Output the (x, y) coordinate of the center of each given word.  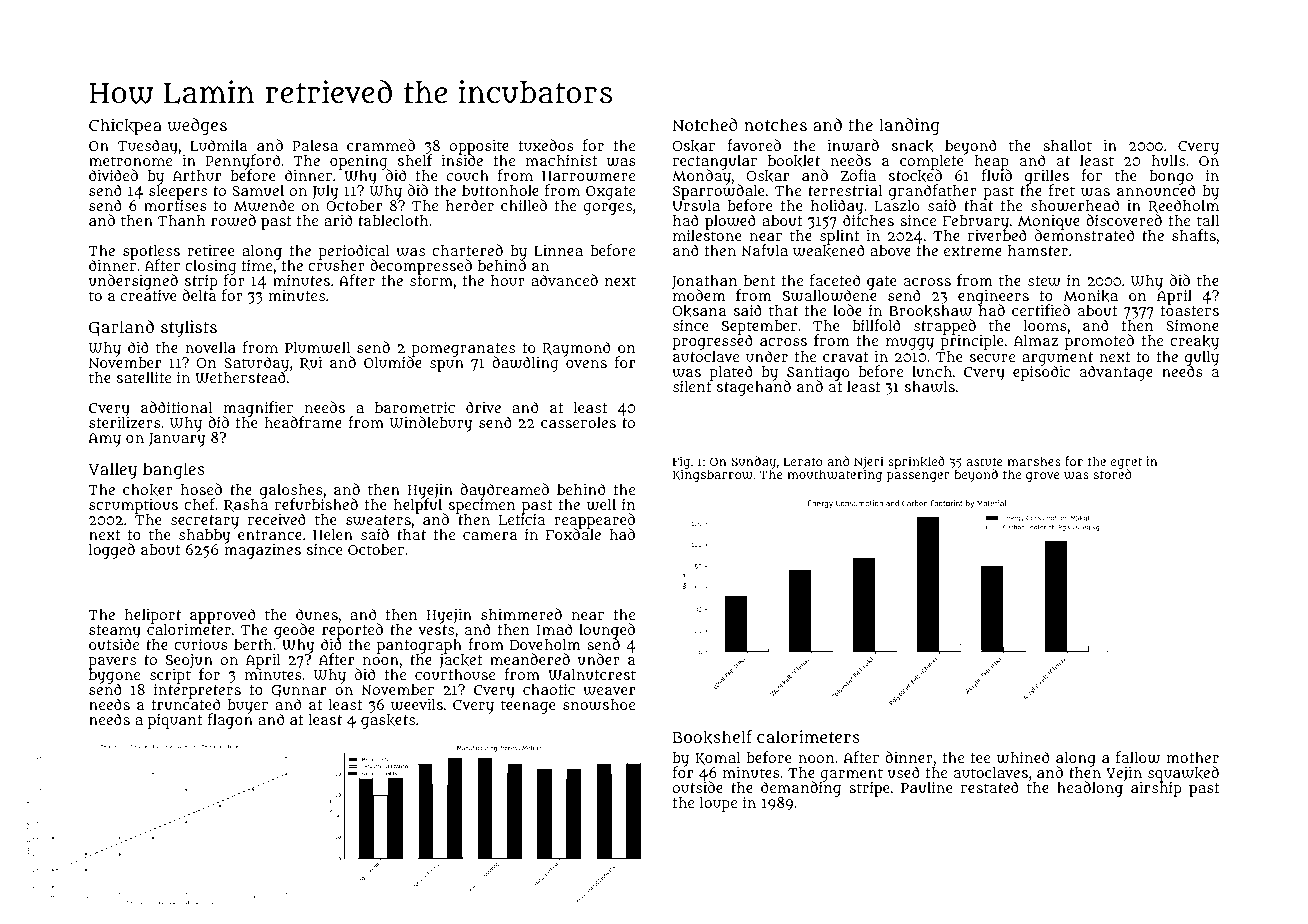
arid (338, 220)
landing (909, 126)
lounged (607, 631)
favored (754, 145)
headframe (303, 422)
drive (483, 407)
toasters (1190, 311)
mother (1192, 757)
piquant (175, 721)
